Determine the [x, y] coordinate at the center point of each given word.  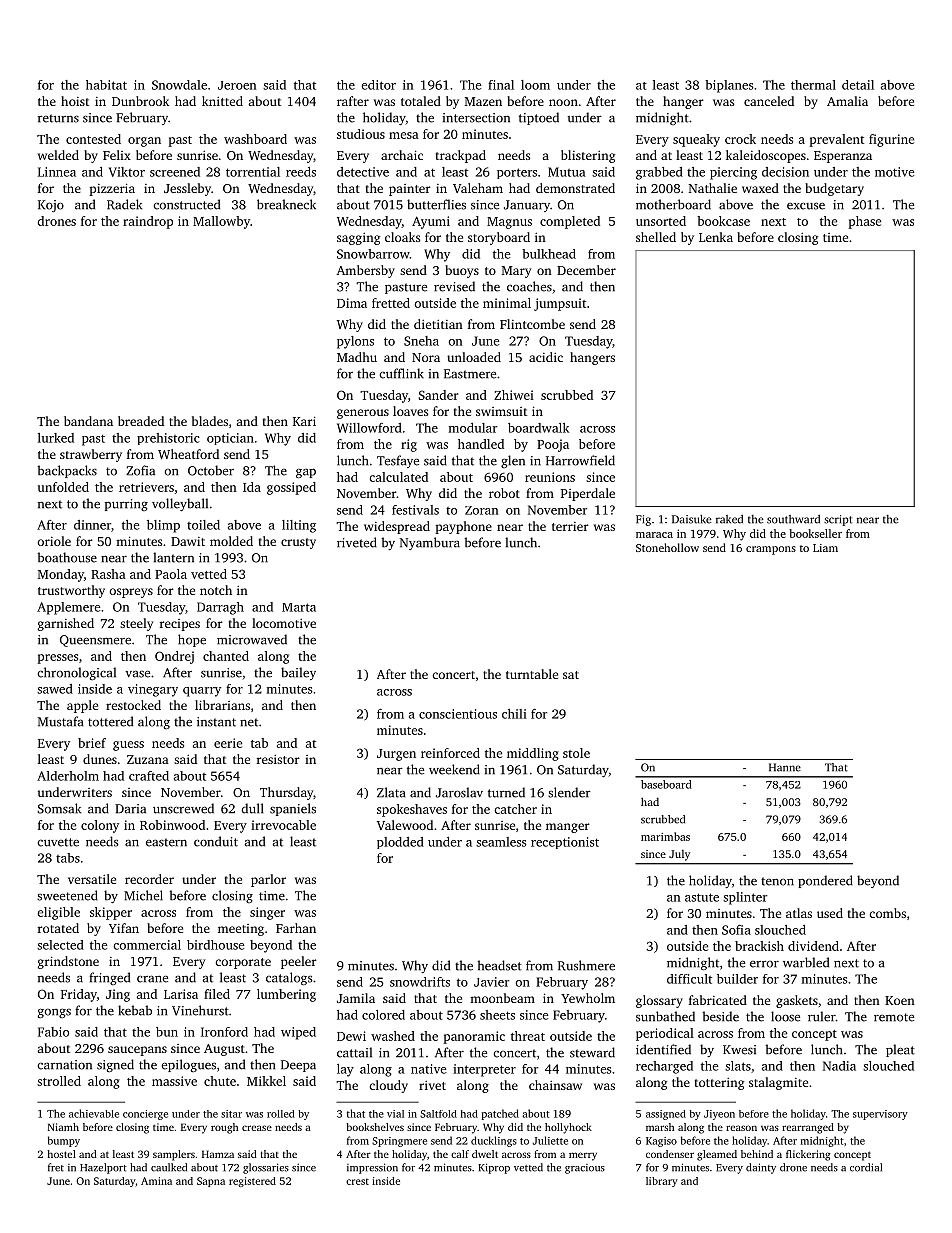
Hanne [785, 767]
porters [517, 173]
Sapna [211, 1182]
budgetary [834, 189]
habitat [106, 85]
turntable [532, 674]
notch [216, 590]
